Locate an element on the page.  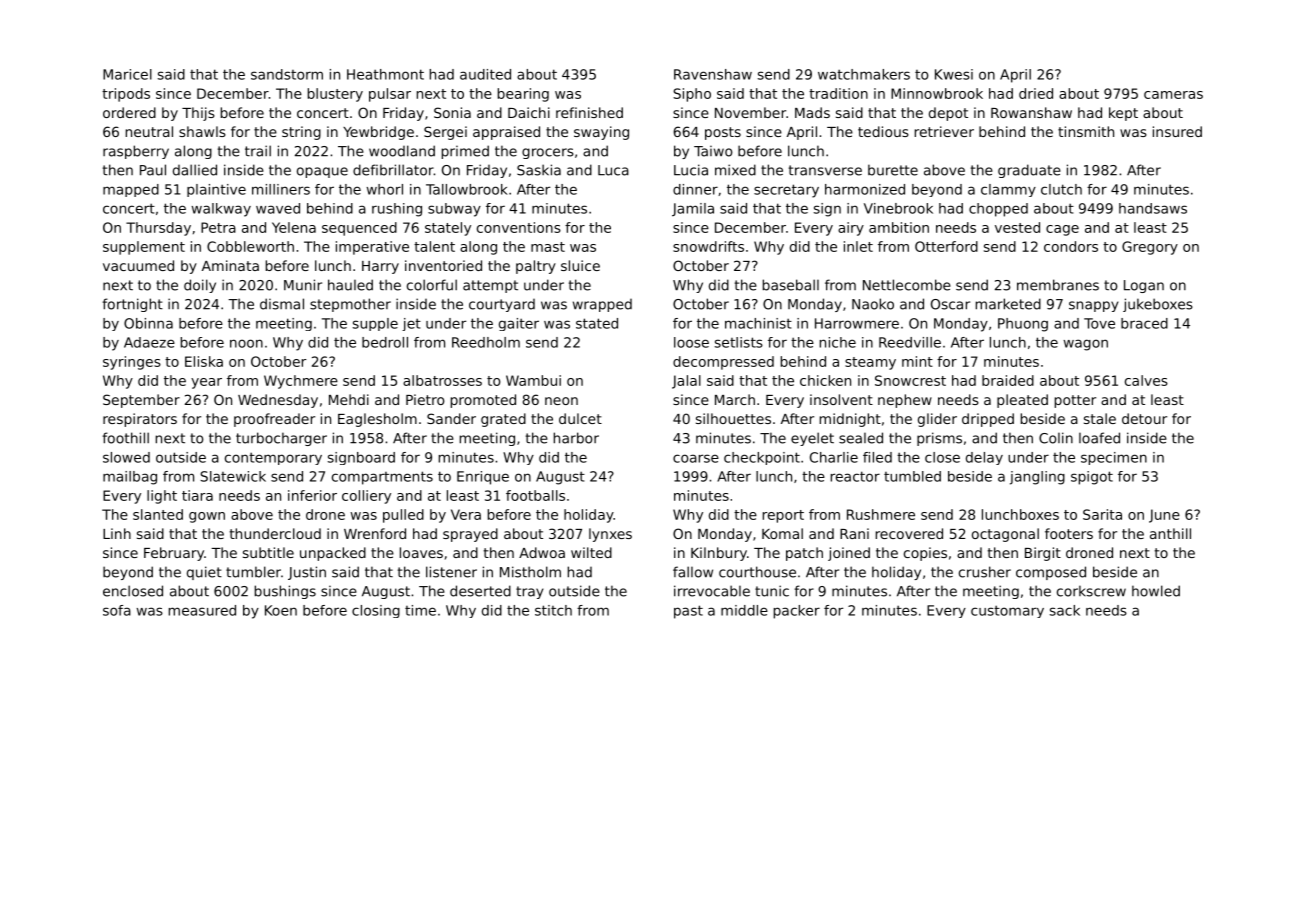
Maricel is located at coordinates (127, 74).
